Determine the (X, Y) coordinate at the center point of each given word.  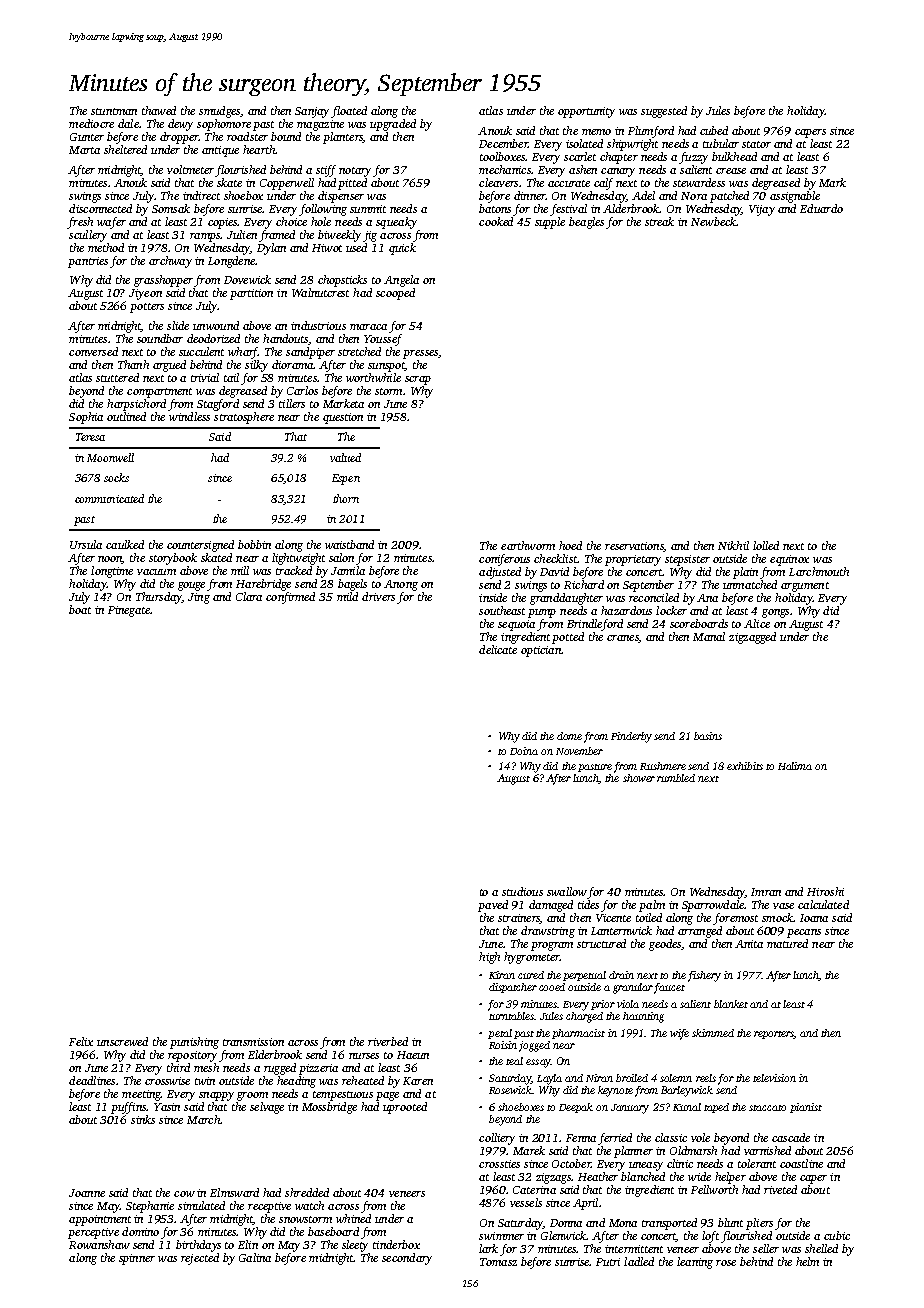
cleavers (498, 182)
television (774, 1078)
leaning (695, 1263)
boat (80, 609)
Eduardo (821, 208)
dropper (179, 138)
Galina (255, 1257)
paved (493, 906)
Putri (608, 1262)
